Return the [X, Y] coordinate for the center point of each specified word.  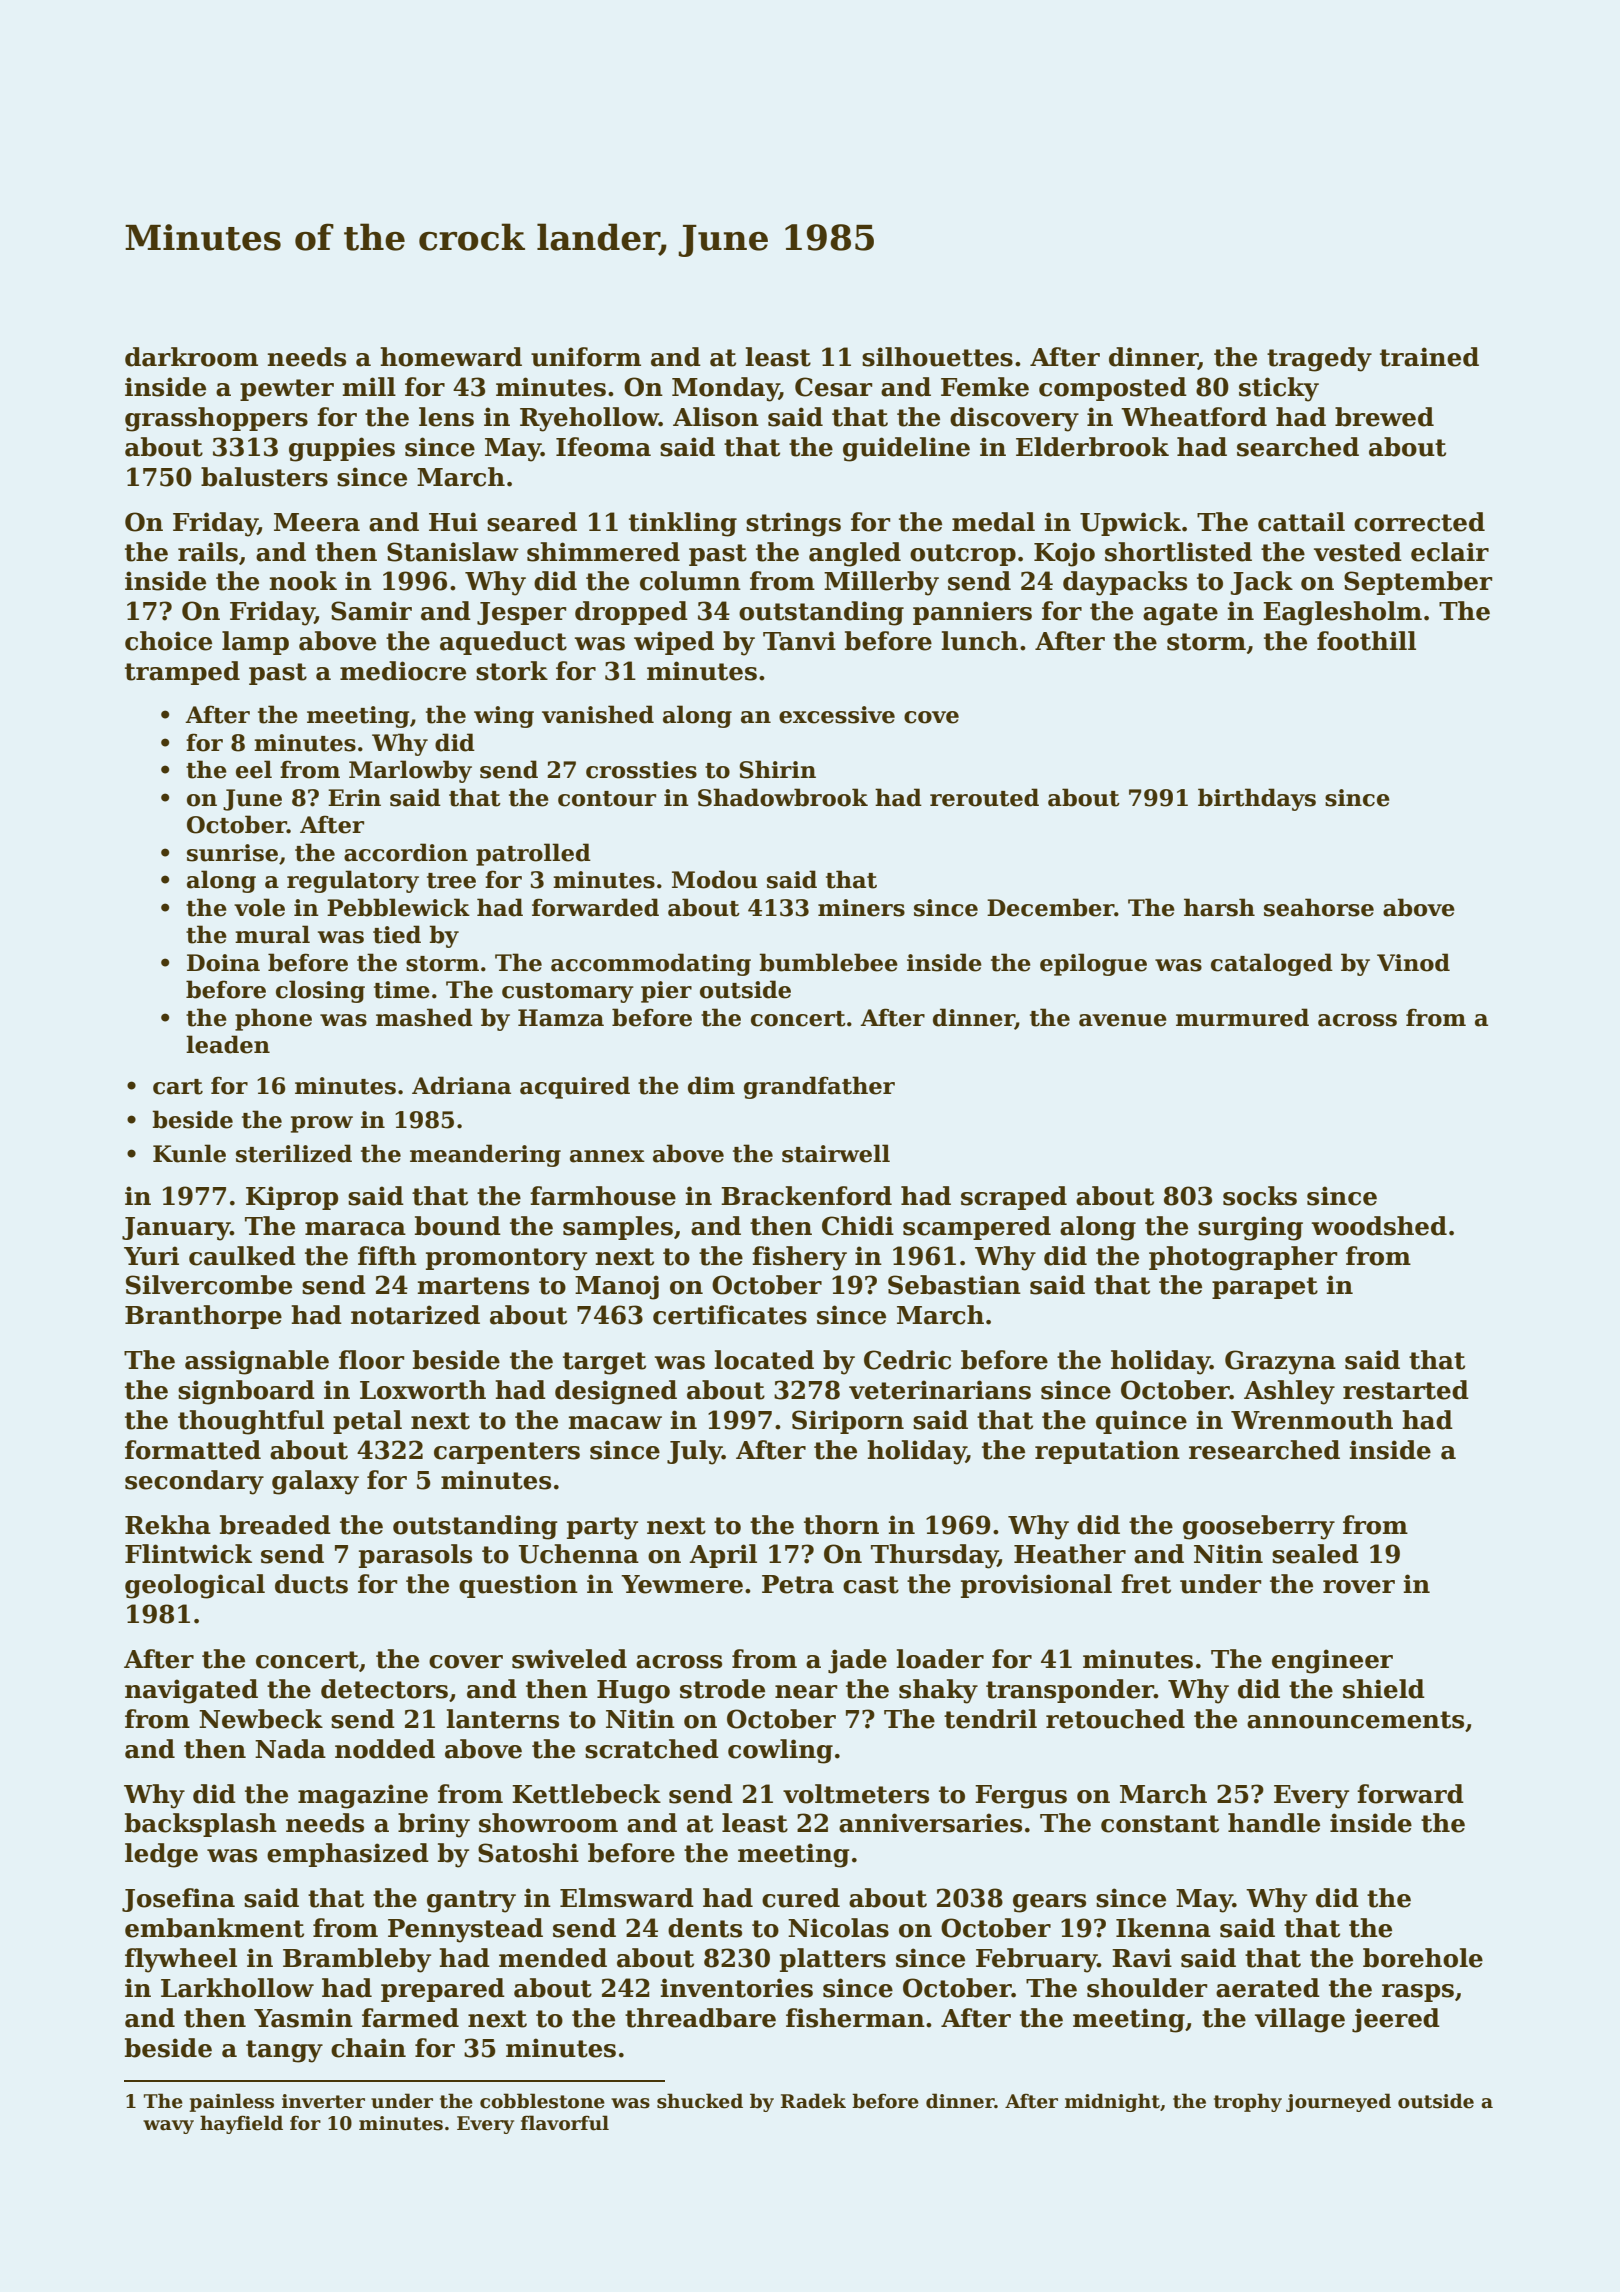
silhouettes [937, 357]
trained [1429, 357]
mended [553, 1958]
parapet [1265, 1288]
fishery [799, 1258]
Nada [290, 1749]
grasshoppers [216, 419]
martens [473, 1286]
